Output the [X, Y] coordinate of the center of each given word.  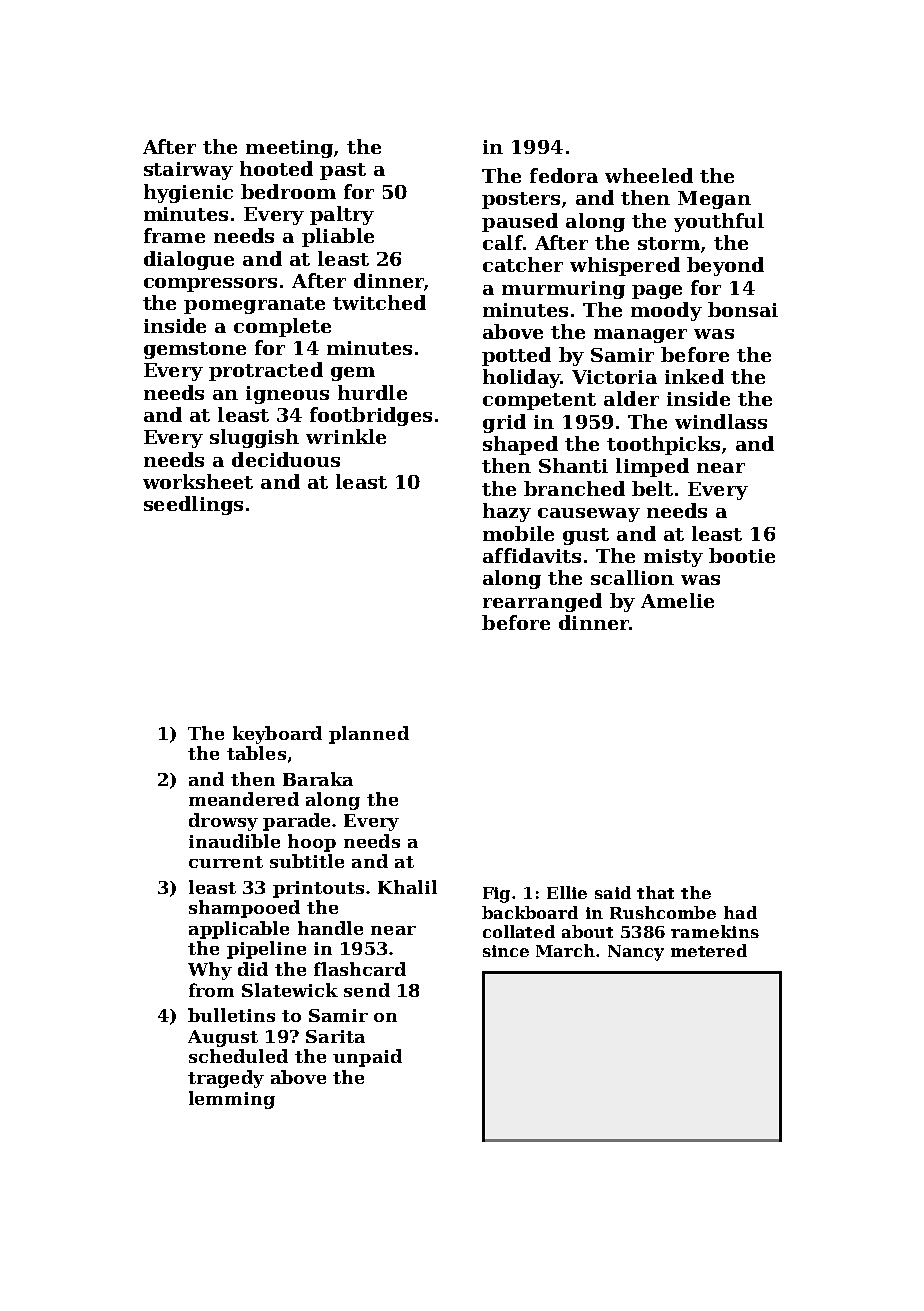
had [740, 912]
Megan [714, 200]
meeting [289, 149]
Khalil [407, 887]
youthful [719, 222]
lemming [232, 1100]
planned [369, 735]
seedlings [193, 505]
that [655, 892]
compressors [210, 285]
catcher [523, 264]
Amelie [677, 600]
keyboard [277, 735]
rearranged [542, 602]
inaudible [234, 841]
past [343, 171]
